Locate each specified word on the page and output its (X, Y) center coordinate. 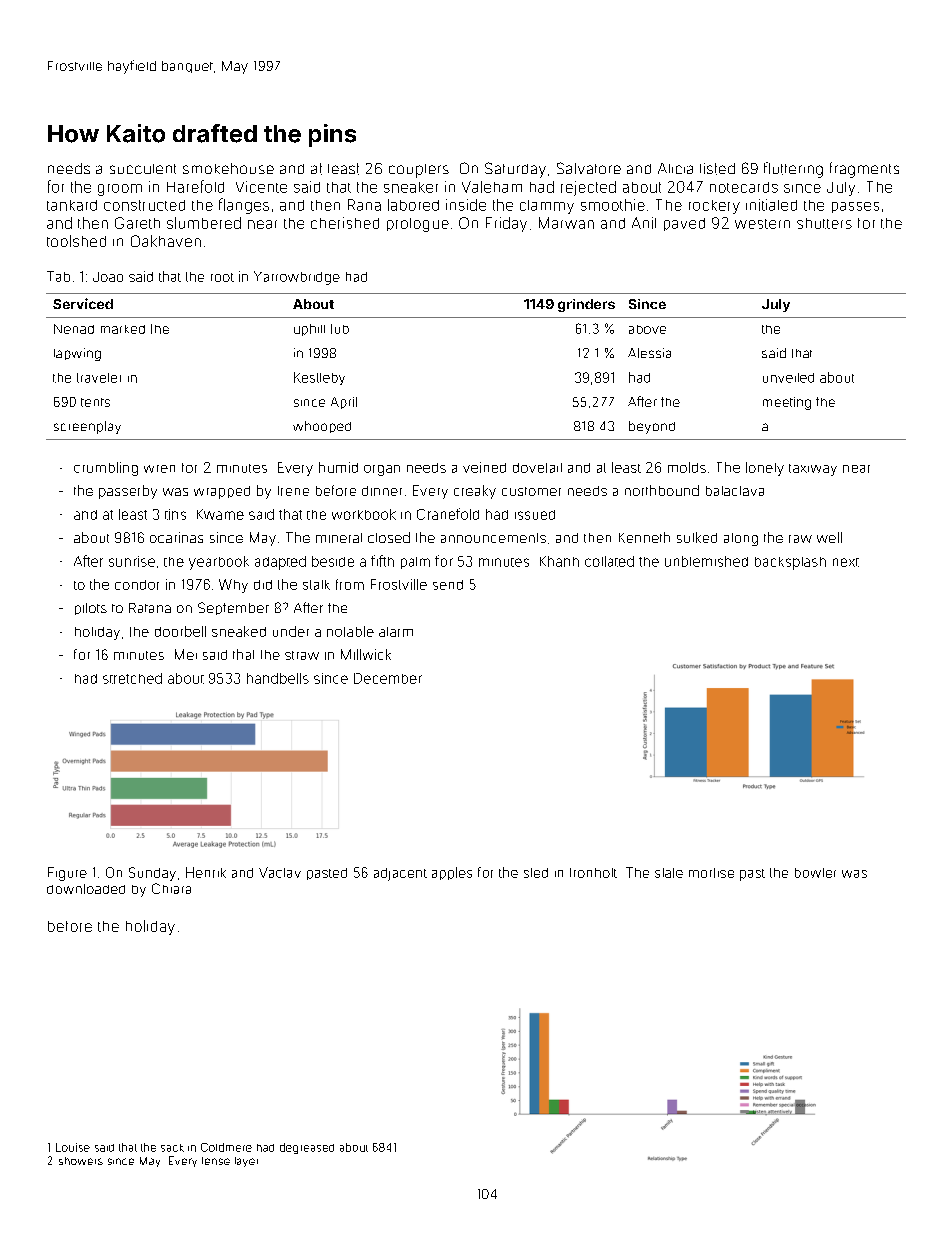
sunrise (132, 561)
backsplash (790, 563)
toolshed (76, 241)
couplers (419, 171)
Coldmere (226, 1147)
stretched (132, 678)
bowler (815, 873)
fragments (864, 170)
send (448, 585)
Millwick (366, 654)
